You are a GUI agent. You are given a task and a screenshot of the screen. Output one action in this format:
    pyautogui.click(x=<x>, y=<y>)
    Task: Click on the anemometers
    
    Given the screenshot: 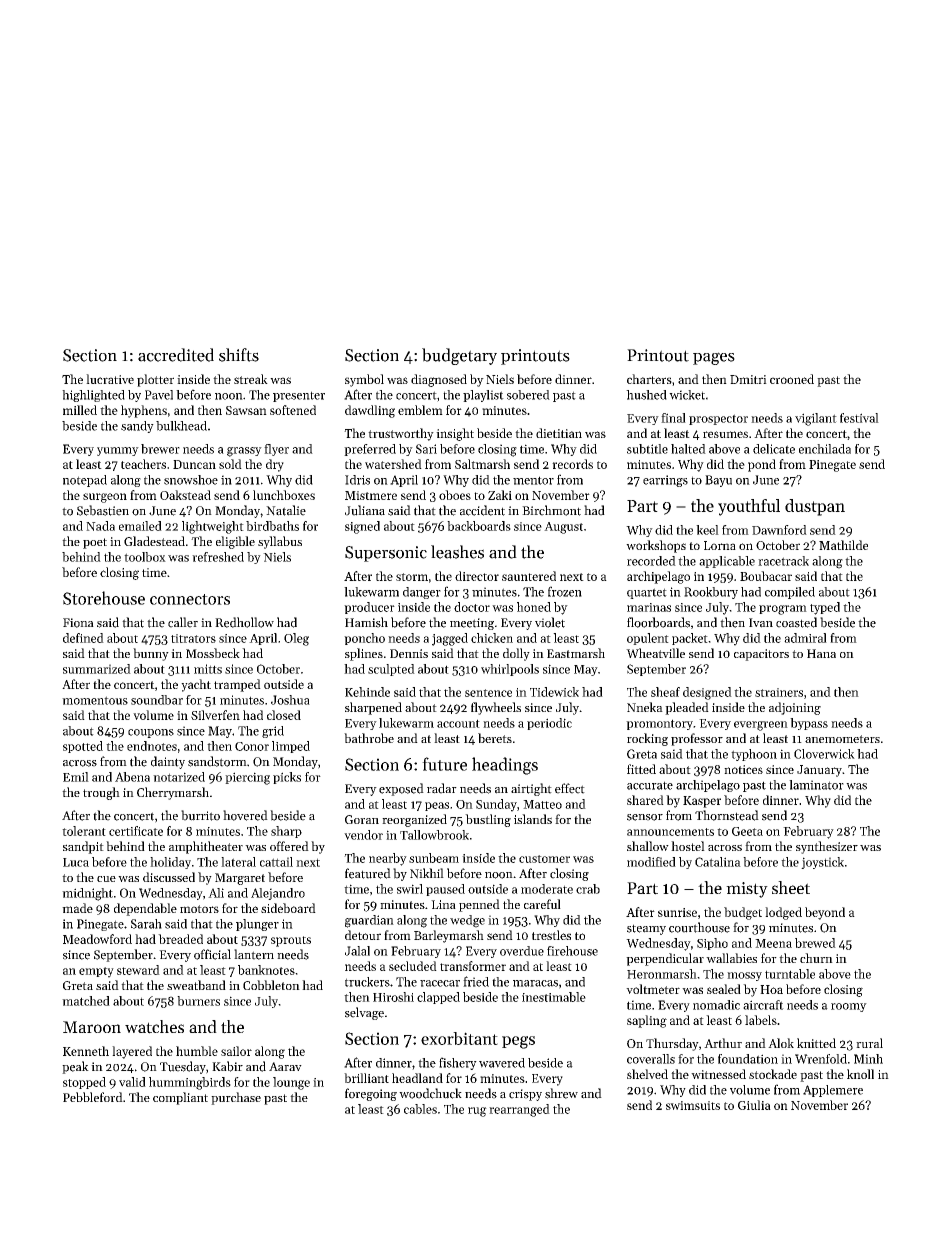 What is the action you would take?
    pyautogui.click(x=842, y=739)
